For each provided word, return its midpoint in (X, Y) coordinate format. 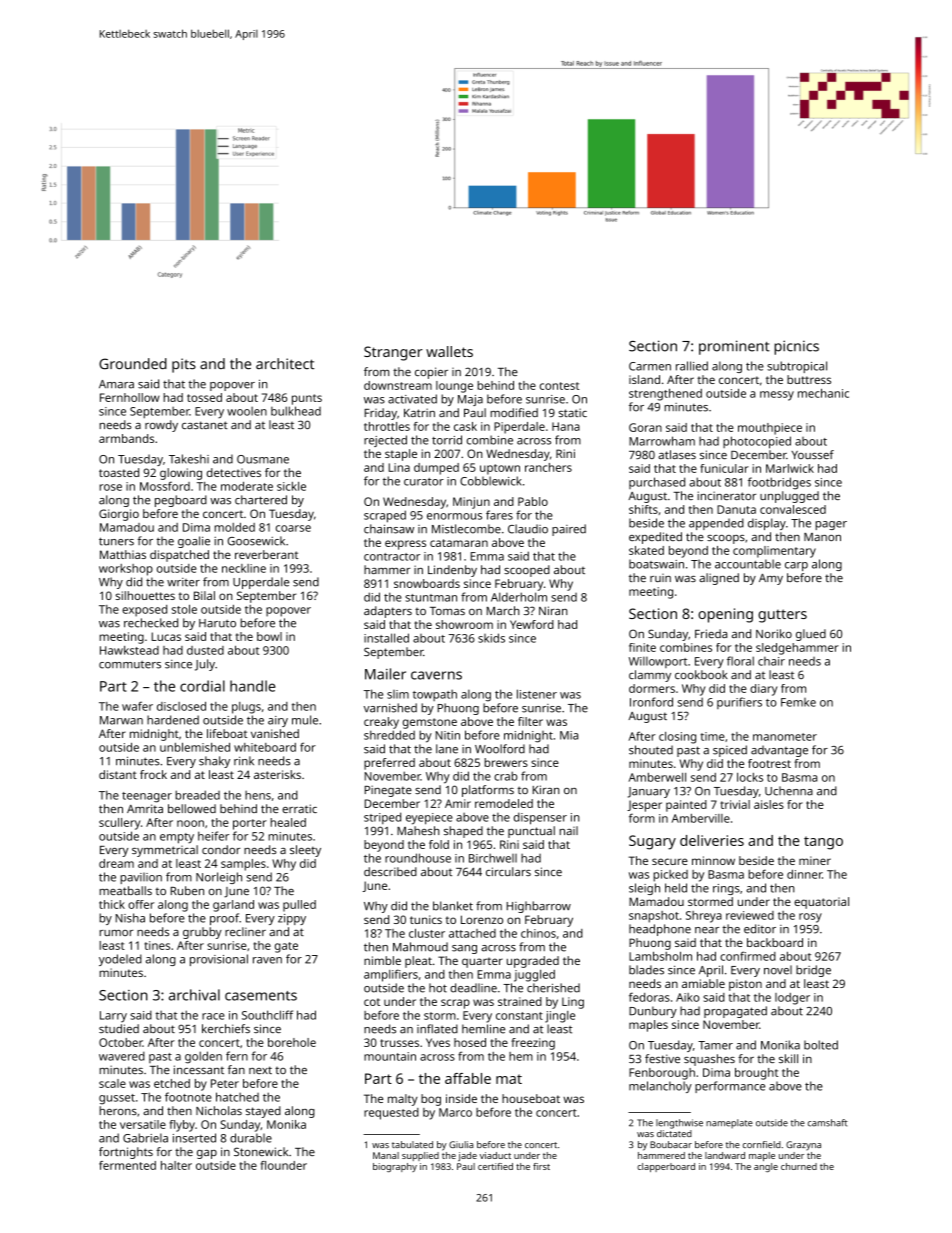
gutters (782, 616)
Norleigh (219, 878)
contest (559, 386)
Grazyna (803, 1146)
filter (530, 721)
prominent (734, 347)
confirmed (748, 956)
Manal (386, 1155)
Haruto (217, 623)
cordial (202, 686)
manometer (785, 737)
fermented (127, 1165)
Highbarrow (539, 907)
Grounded (133, 364)
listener (537, 694)
